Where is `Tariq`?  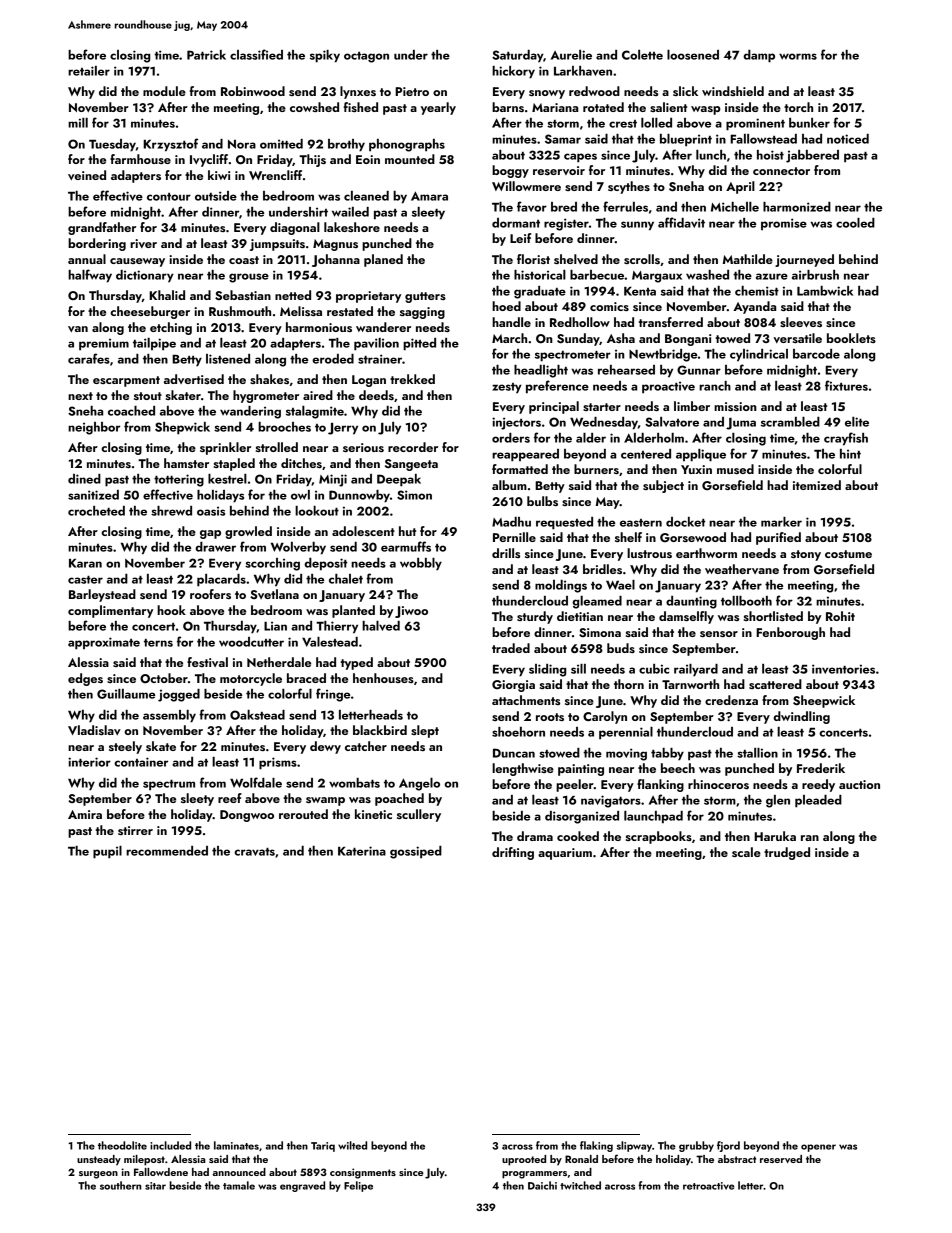 Tariq is located at coordinates (323, 1147).
